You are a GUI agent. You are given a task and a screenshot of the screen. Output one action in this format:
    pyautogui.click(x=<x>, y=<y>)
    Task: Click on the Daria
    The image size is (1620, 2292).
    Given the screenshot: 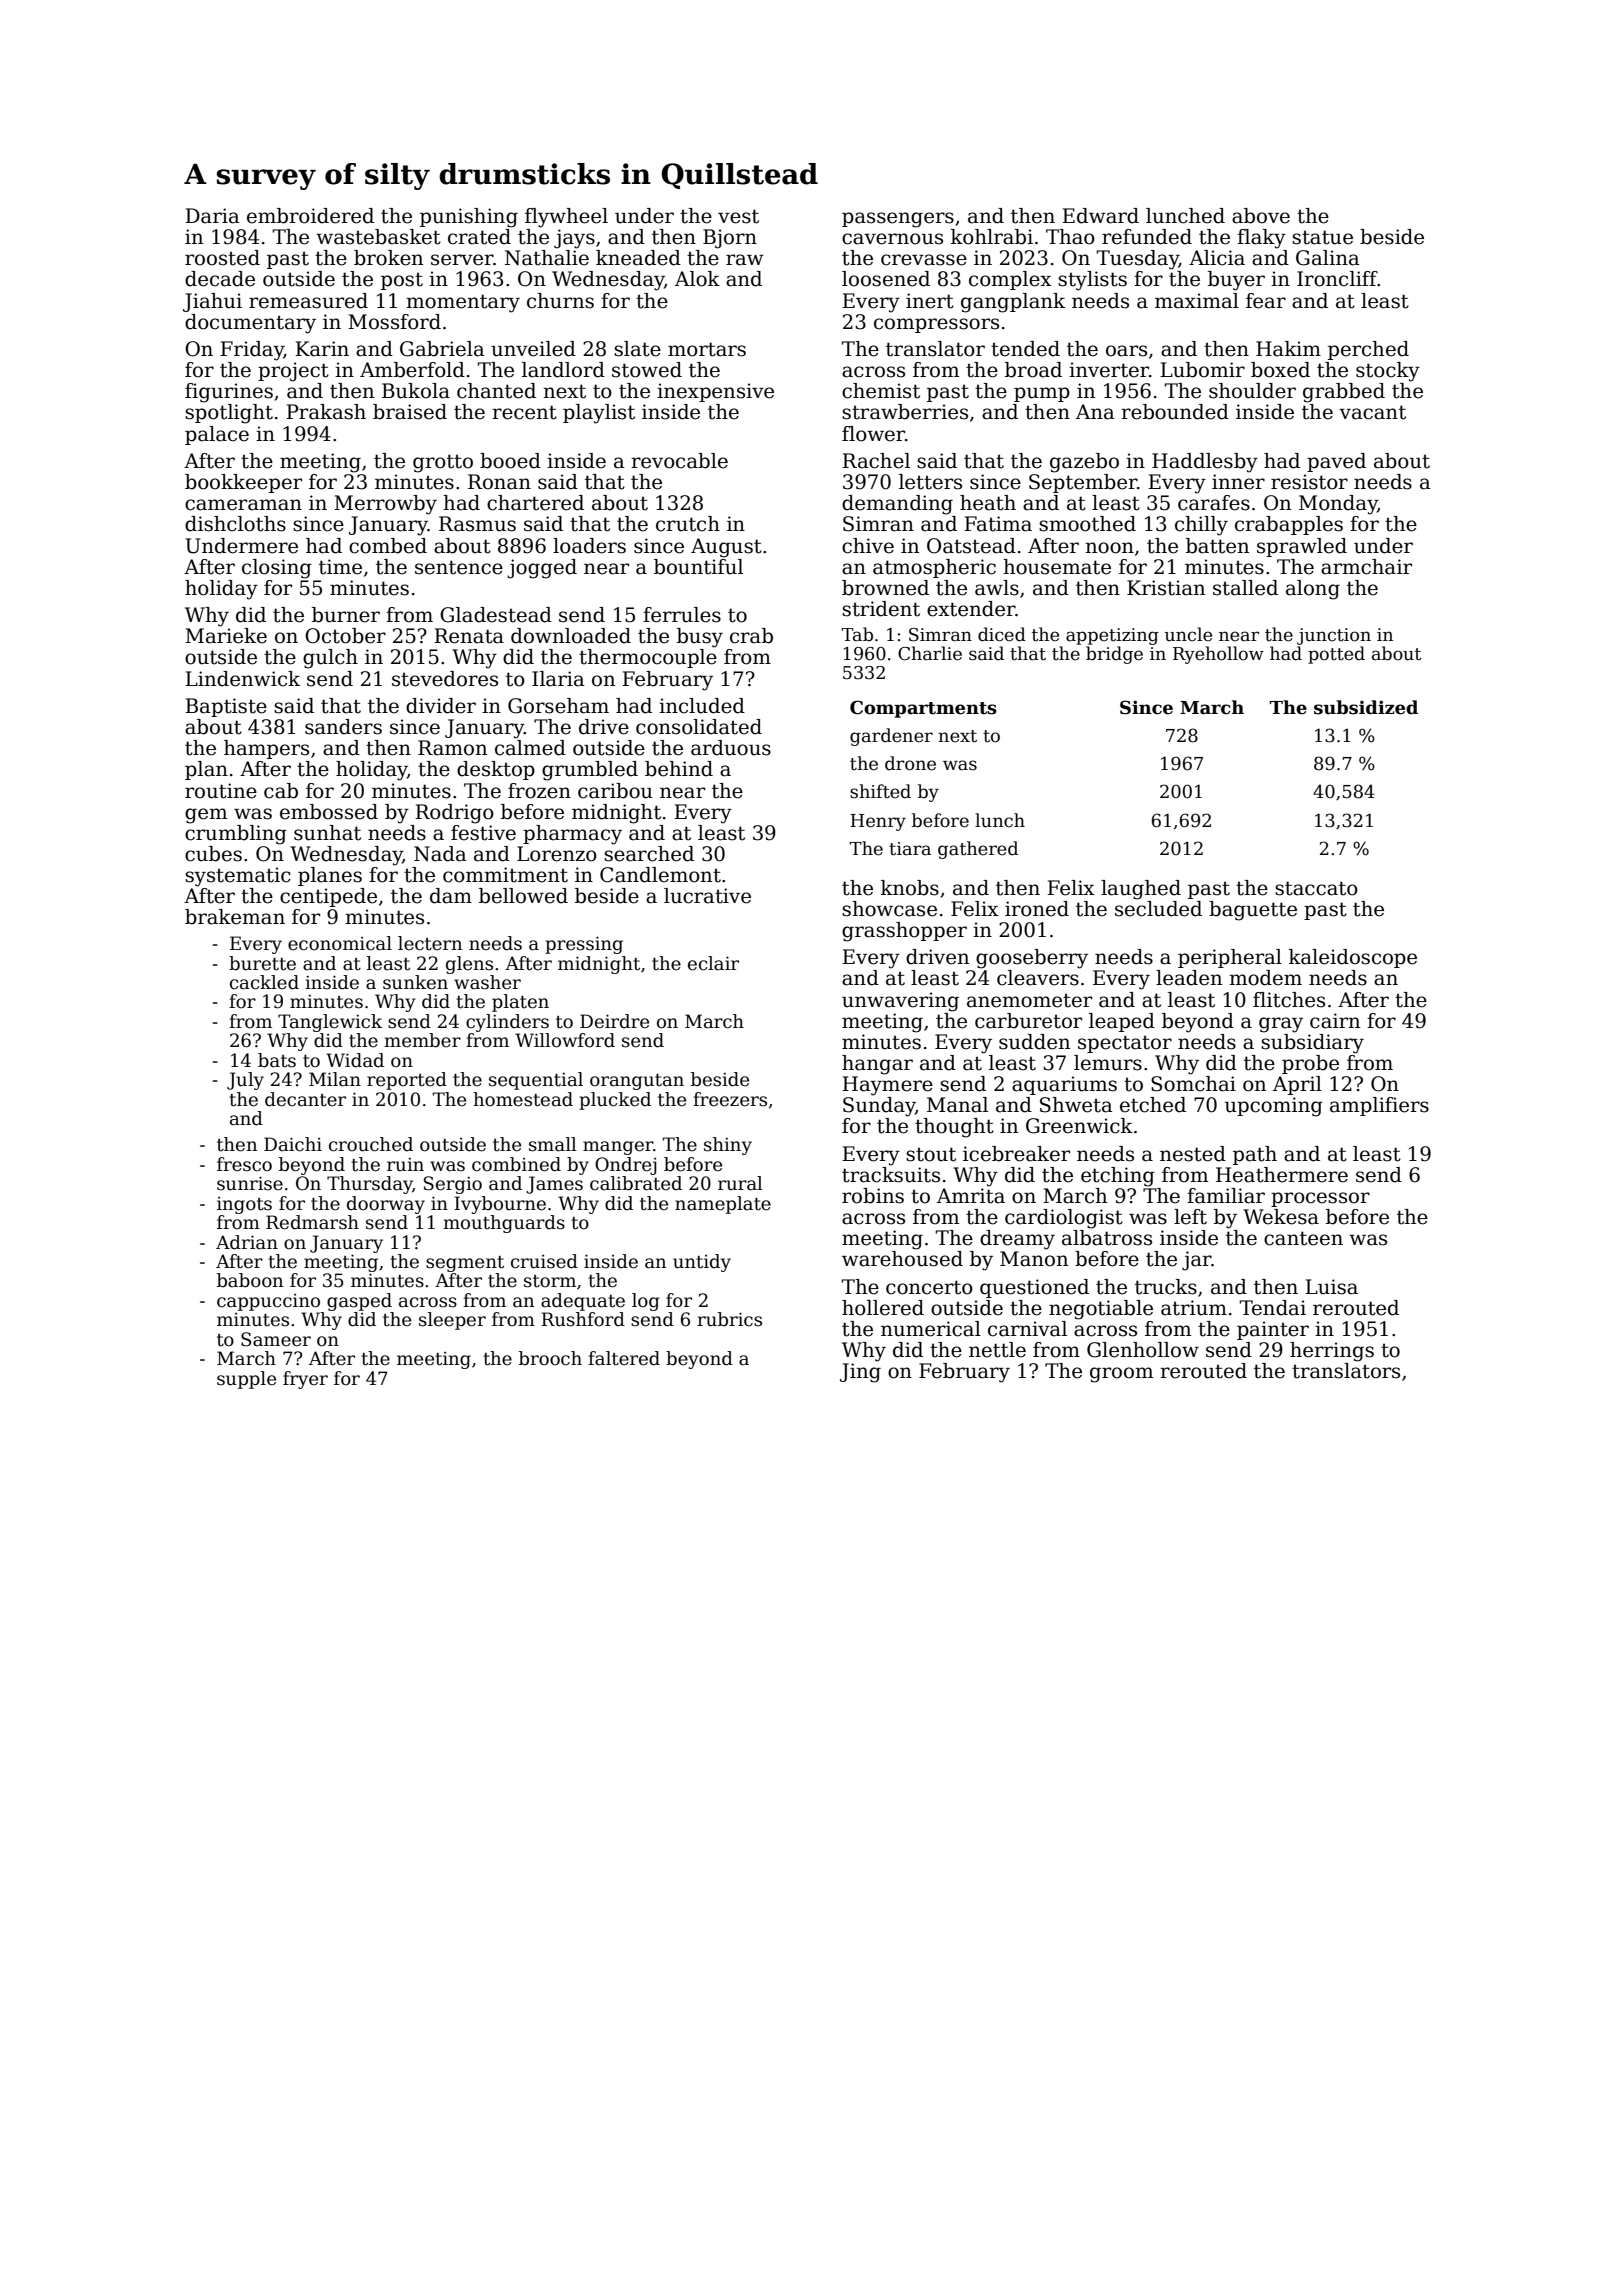 What is the action you would take?
    pyautogui.click(x=212, y=216)
